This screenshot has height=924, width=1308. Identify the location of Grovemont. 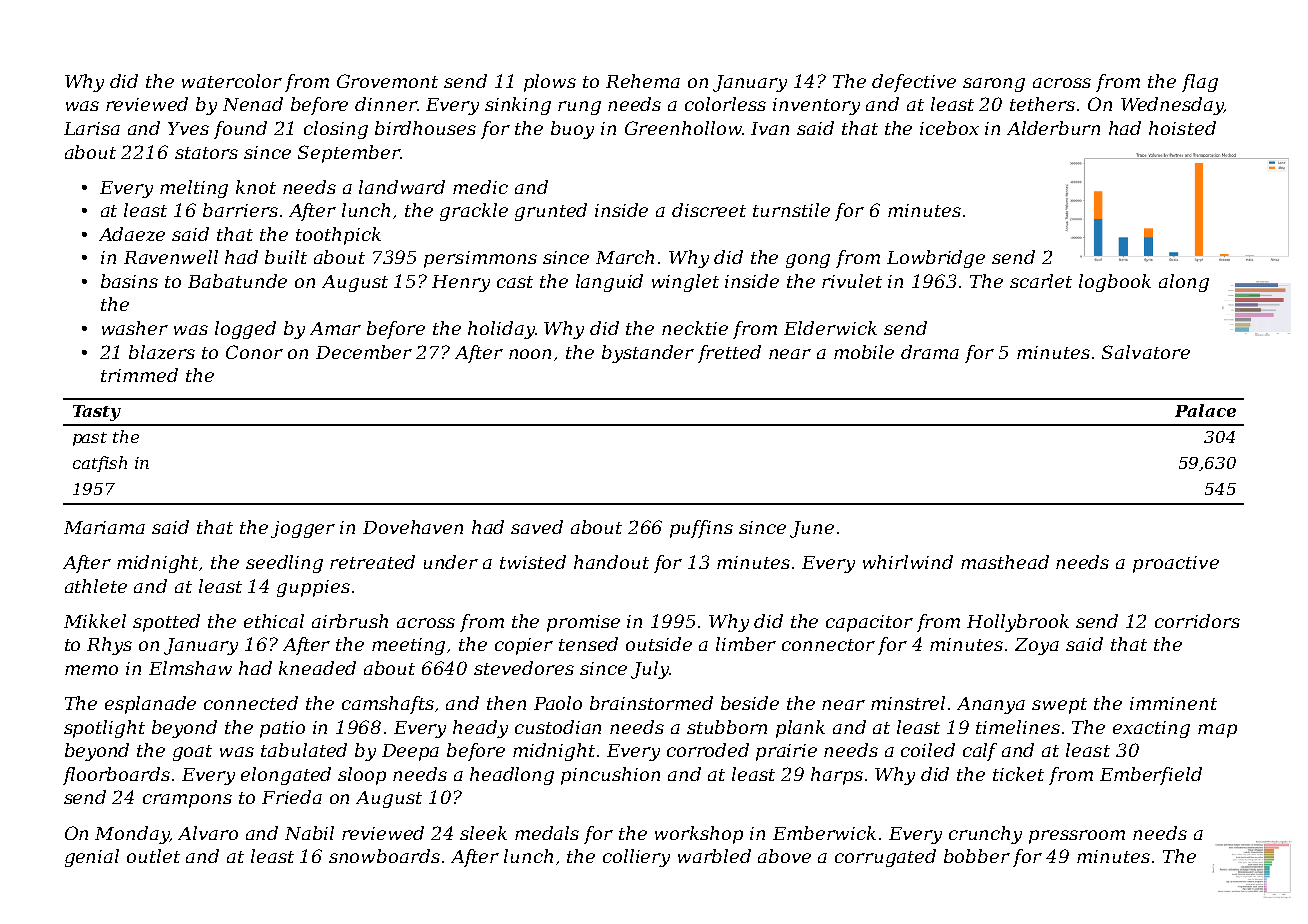
(387, 81).
